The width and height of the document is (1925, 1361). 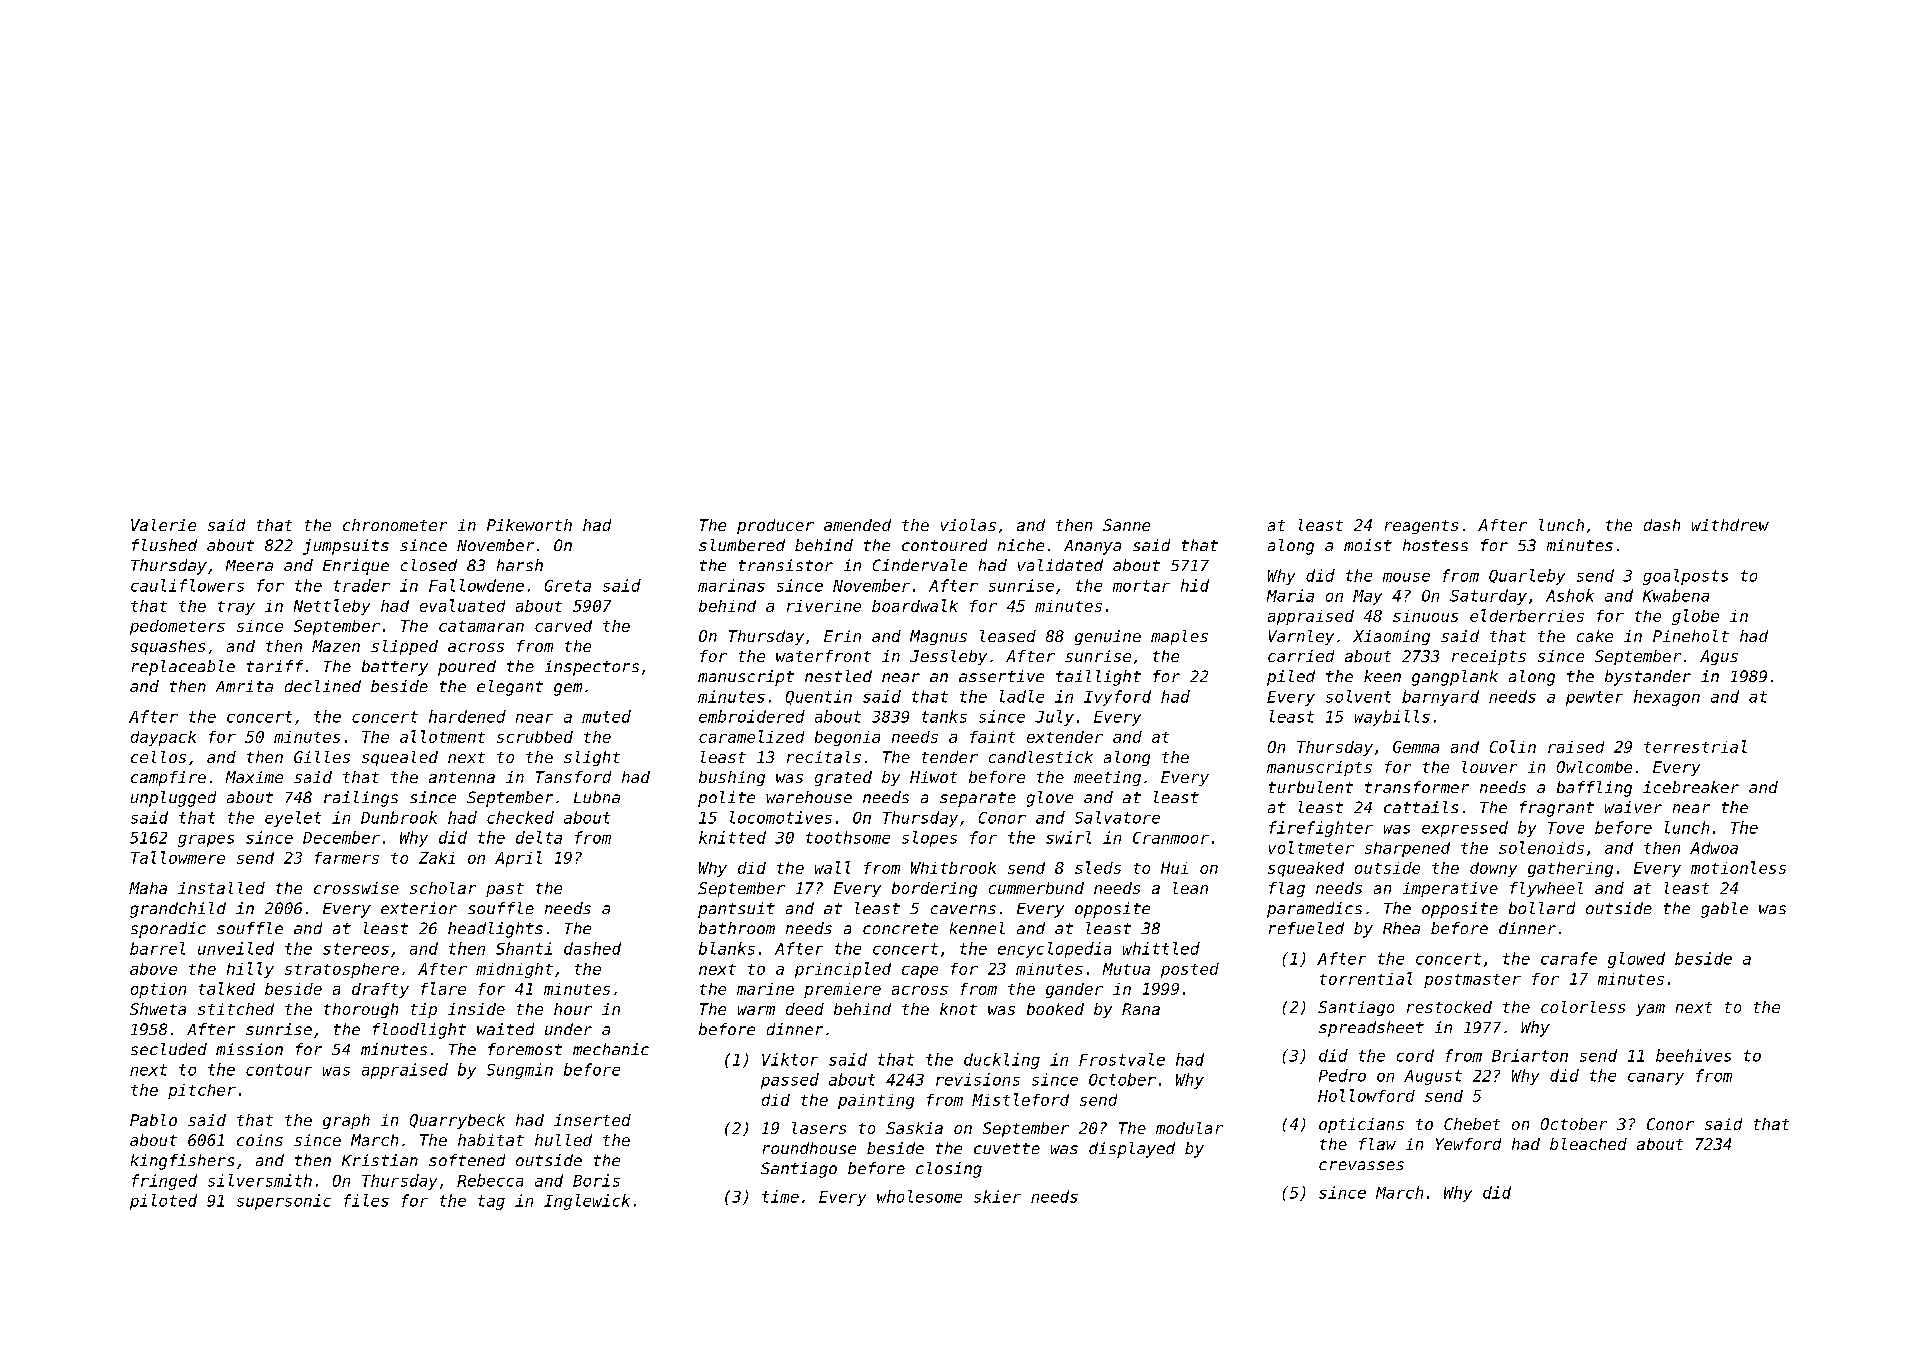 What do you see at coordinates (1055, 1009) in the document?
I see `booked` at bounding box center [1055, 1009].
